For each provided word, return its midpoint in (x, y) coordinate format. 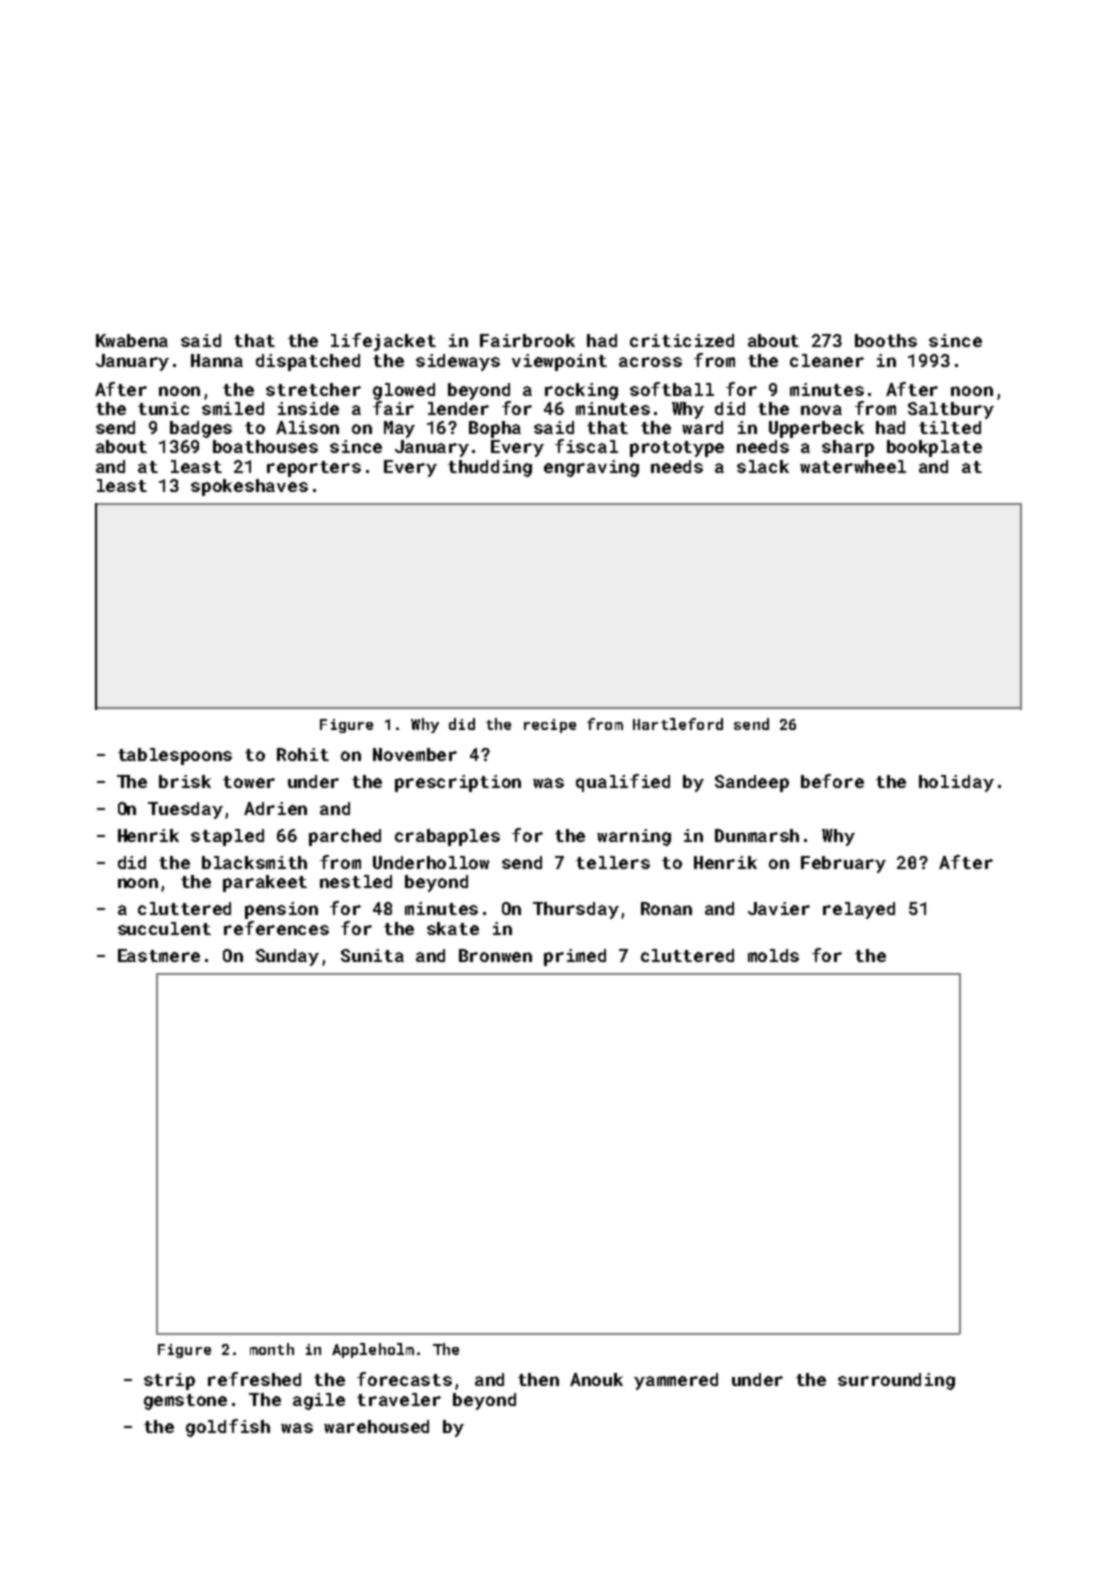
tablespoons (175, 756)
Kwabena (132, 340)
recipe (550, 726)
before (832, 781)
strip (169, 1381)
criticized (682, 340)
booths (886, 340)
